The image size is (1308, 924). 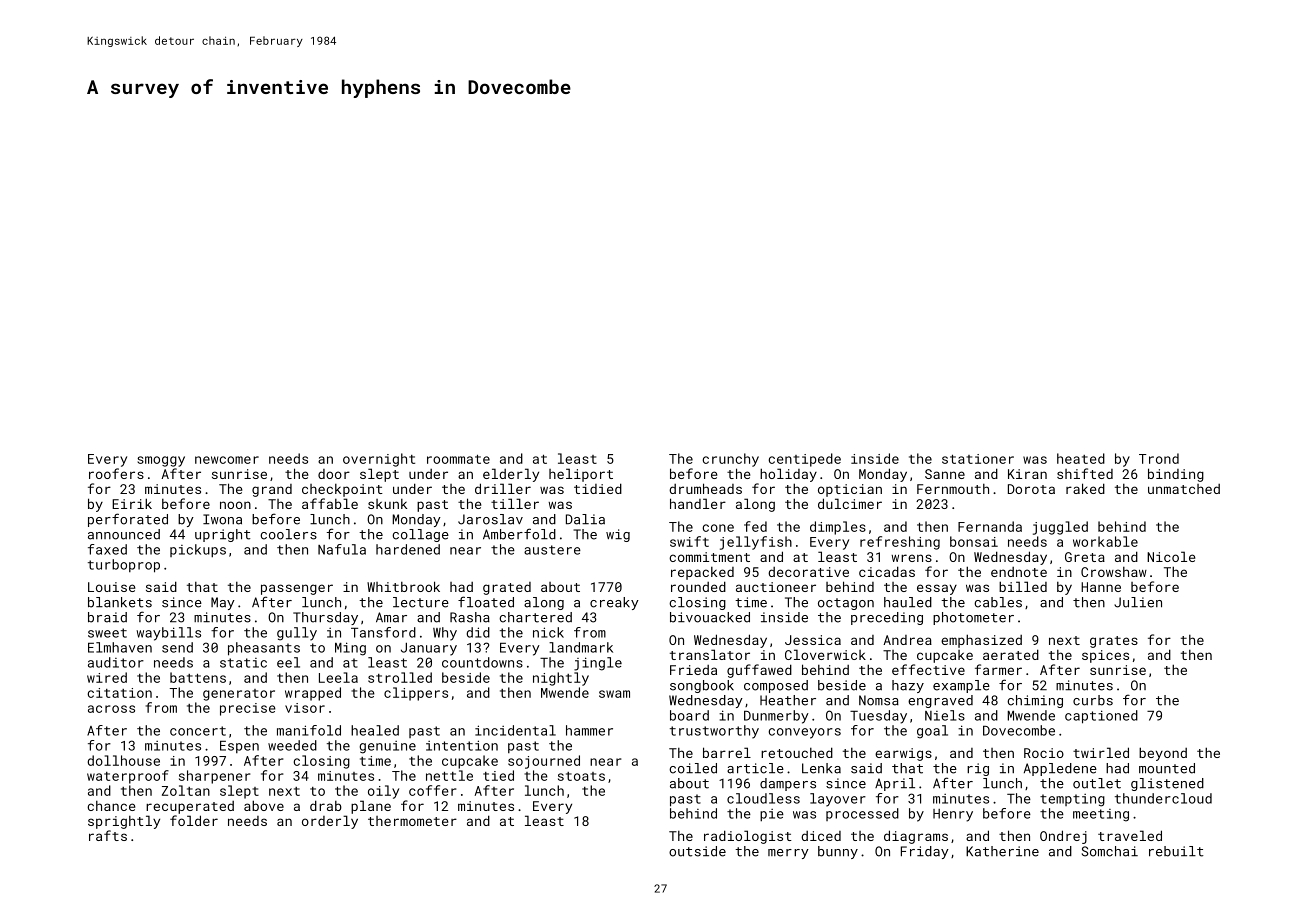 I want to click on thermometer, so click(x=412, y=821).
